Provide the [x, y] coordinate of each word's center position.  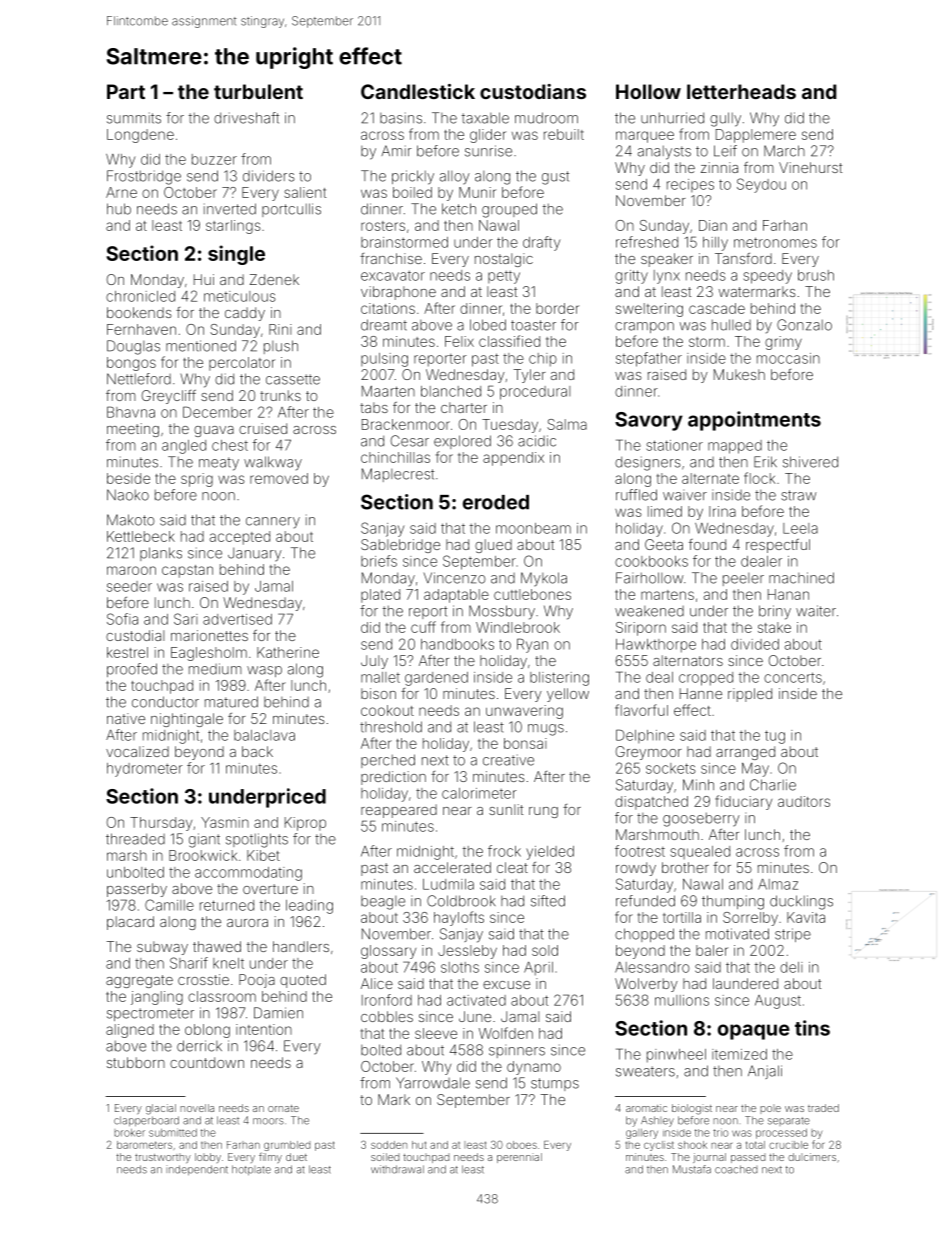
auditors [804, 801]
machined [801, 578]
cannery [273, 523]
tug [775, 737]
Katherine [288, 652]
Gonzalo [804, 325]
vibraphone [398, 293]
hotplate [251, 1170]
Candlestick [418, 91]
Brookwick [203, 855]
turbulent [258, 91]
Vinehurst [810, 167]
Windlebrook [518, 627]
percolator [242, 364]
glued [493, 546]
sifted [548, 901]
